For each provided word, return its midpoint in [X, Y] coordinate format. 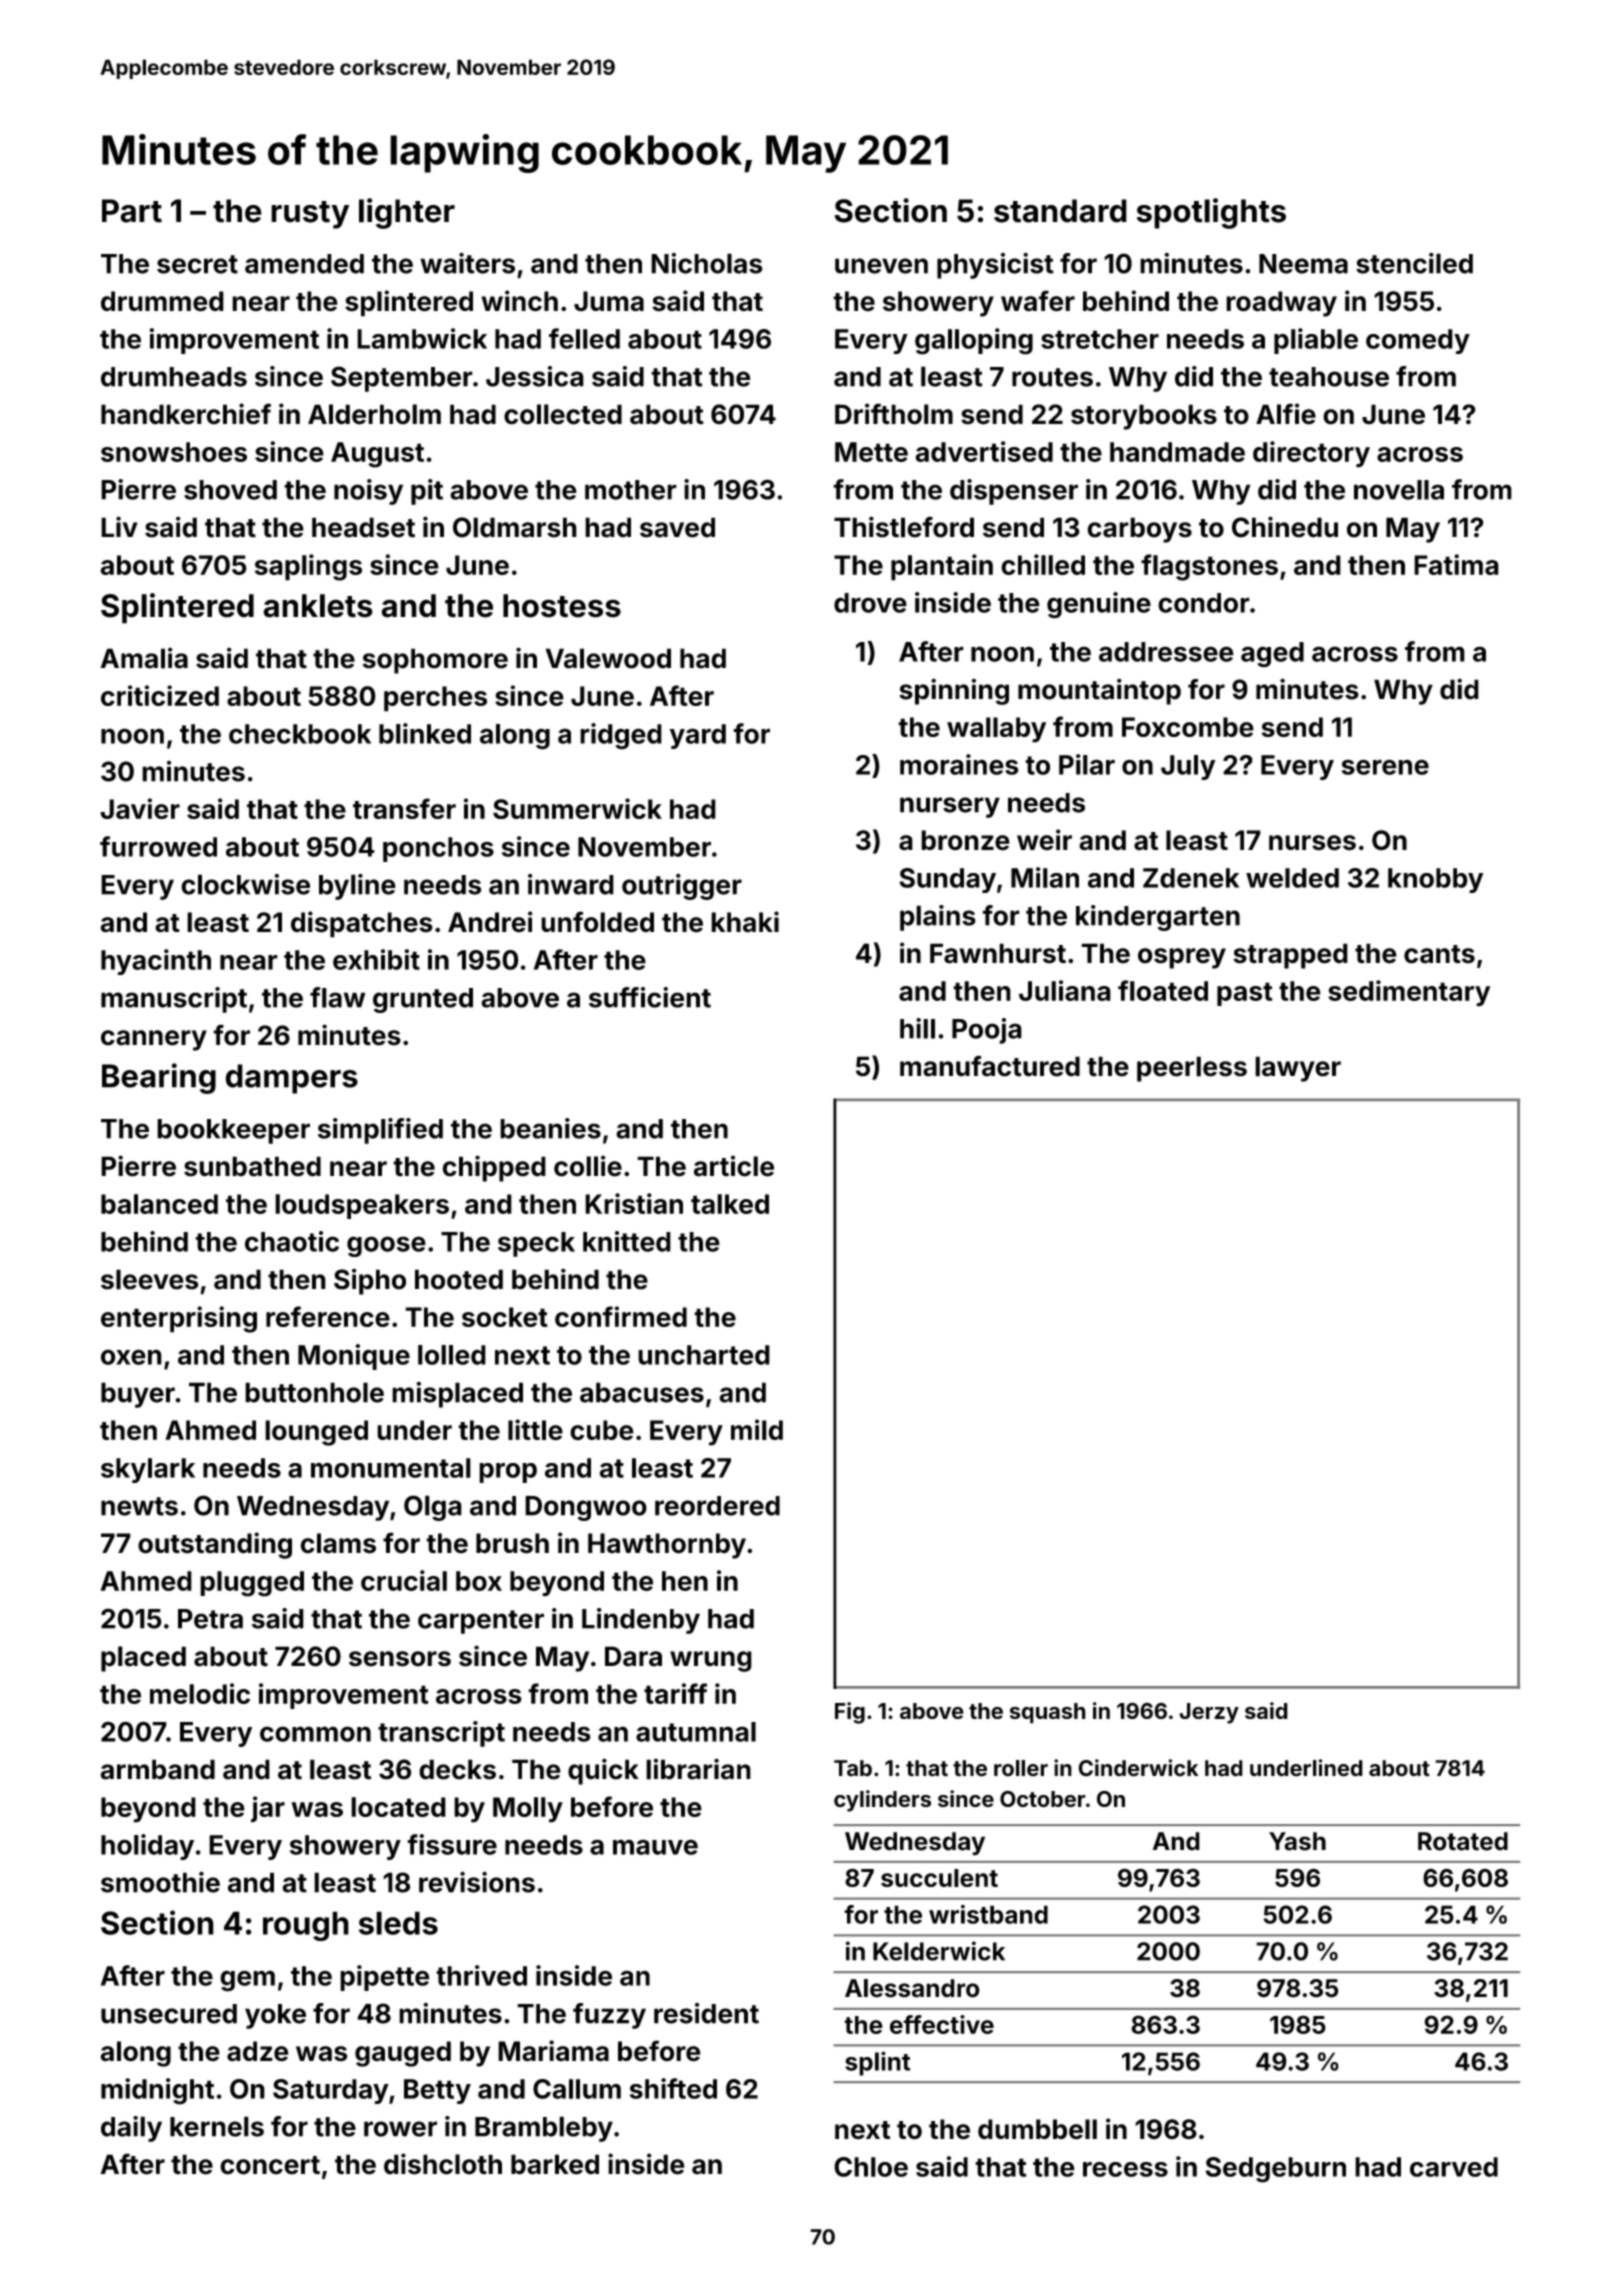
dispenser [1014, 492]
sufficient [650, 997]
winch [519, 301]
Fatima [1456, 564]
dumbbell [1037, 2129]
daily [131, 2129]
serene [1385, 767]
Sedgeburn [1276, 2170]
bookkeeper [233, 1131]
